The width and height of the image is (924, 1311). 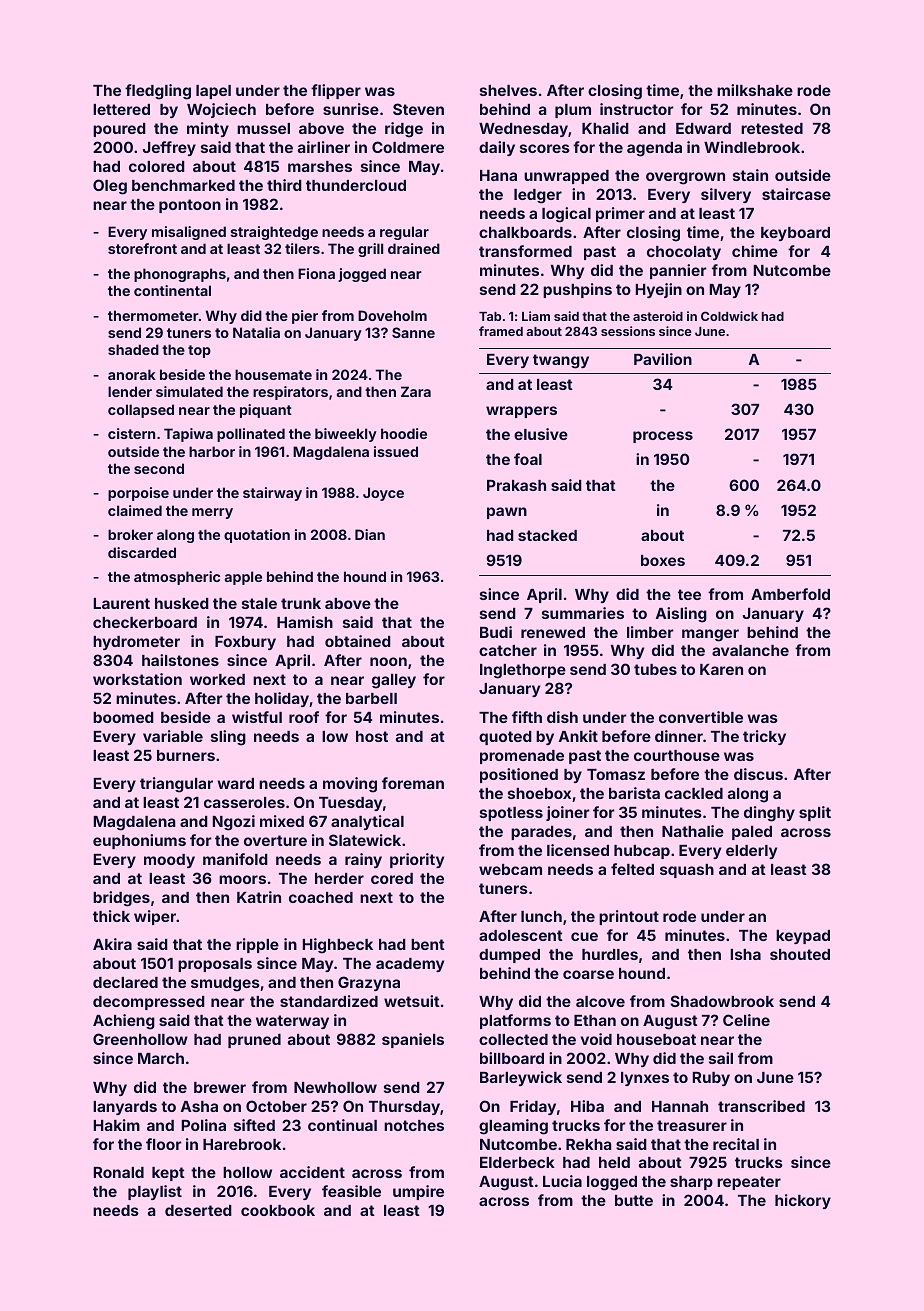 I want to click on milkshake, so click(x=755, y=90).
